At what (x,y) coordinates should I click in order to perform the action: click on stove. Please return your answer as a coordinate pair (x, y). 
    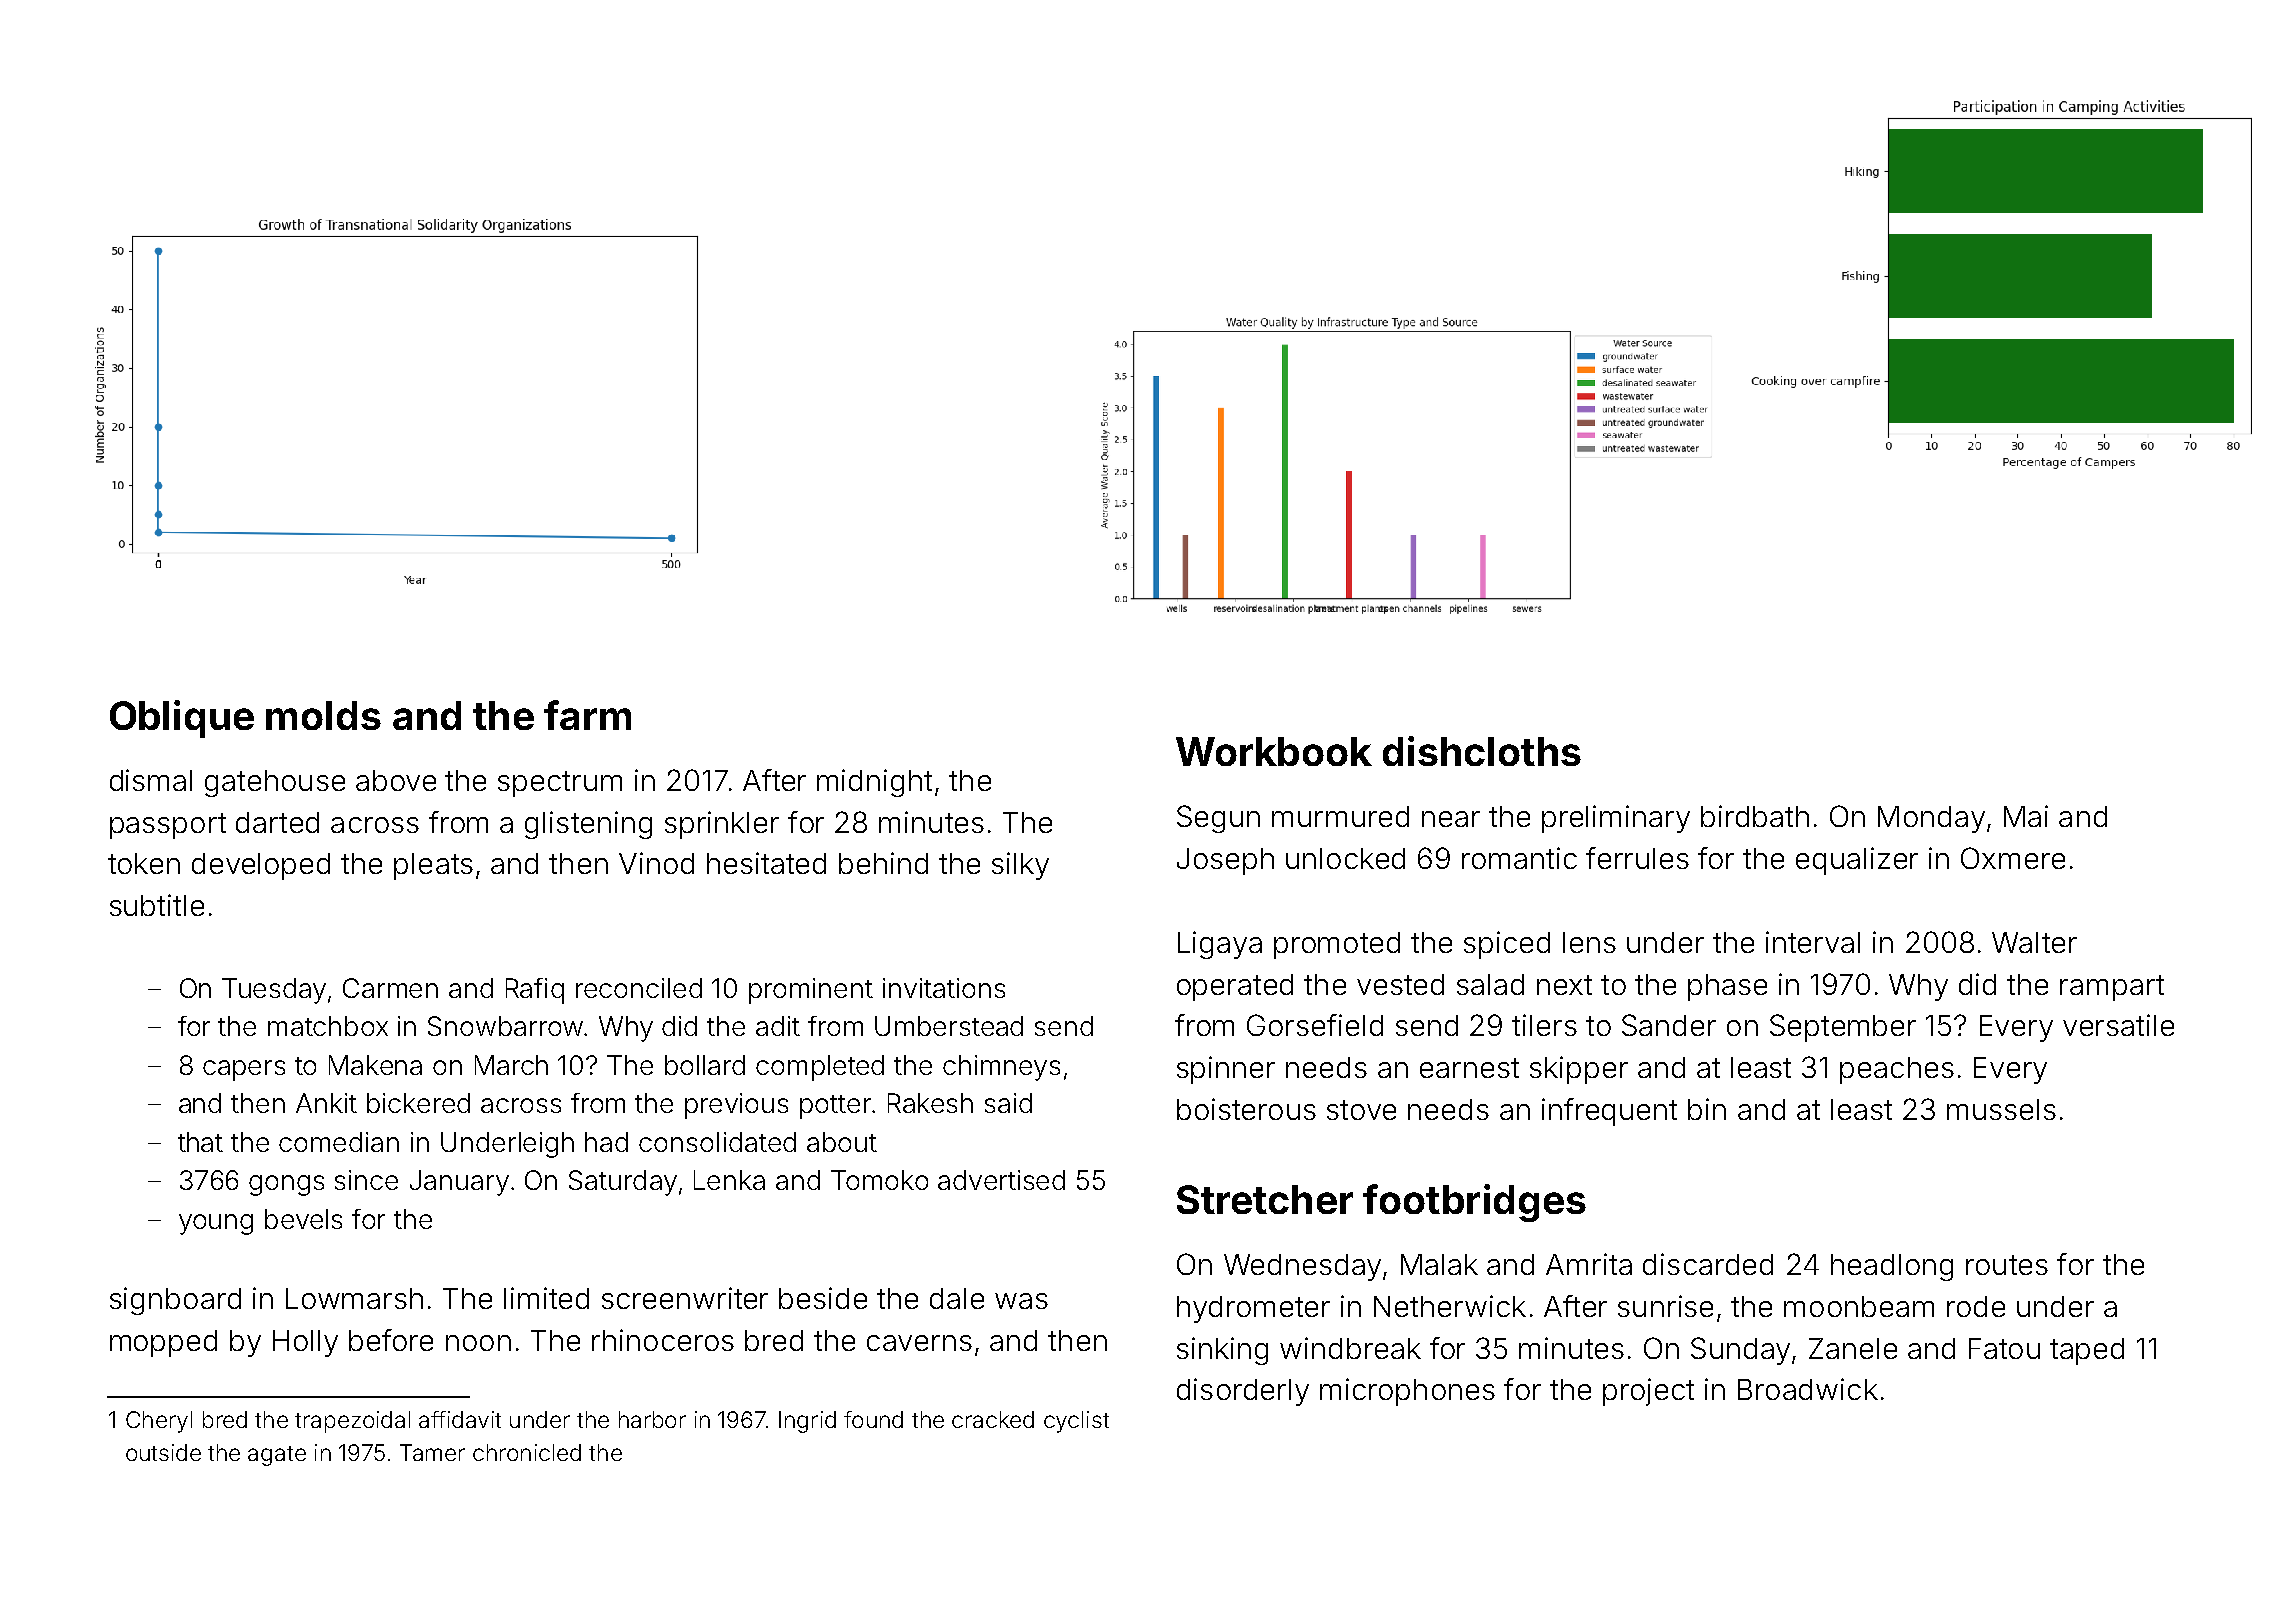
    Looking at the image, I should click on (1361, 1110).
